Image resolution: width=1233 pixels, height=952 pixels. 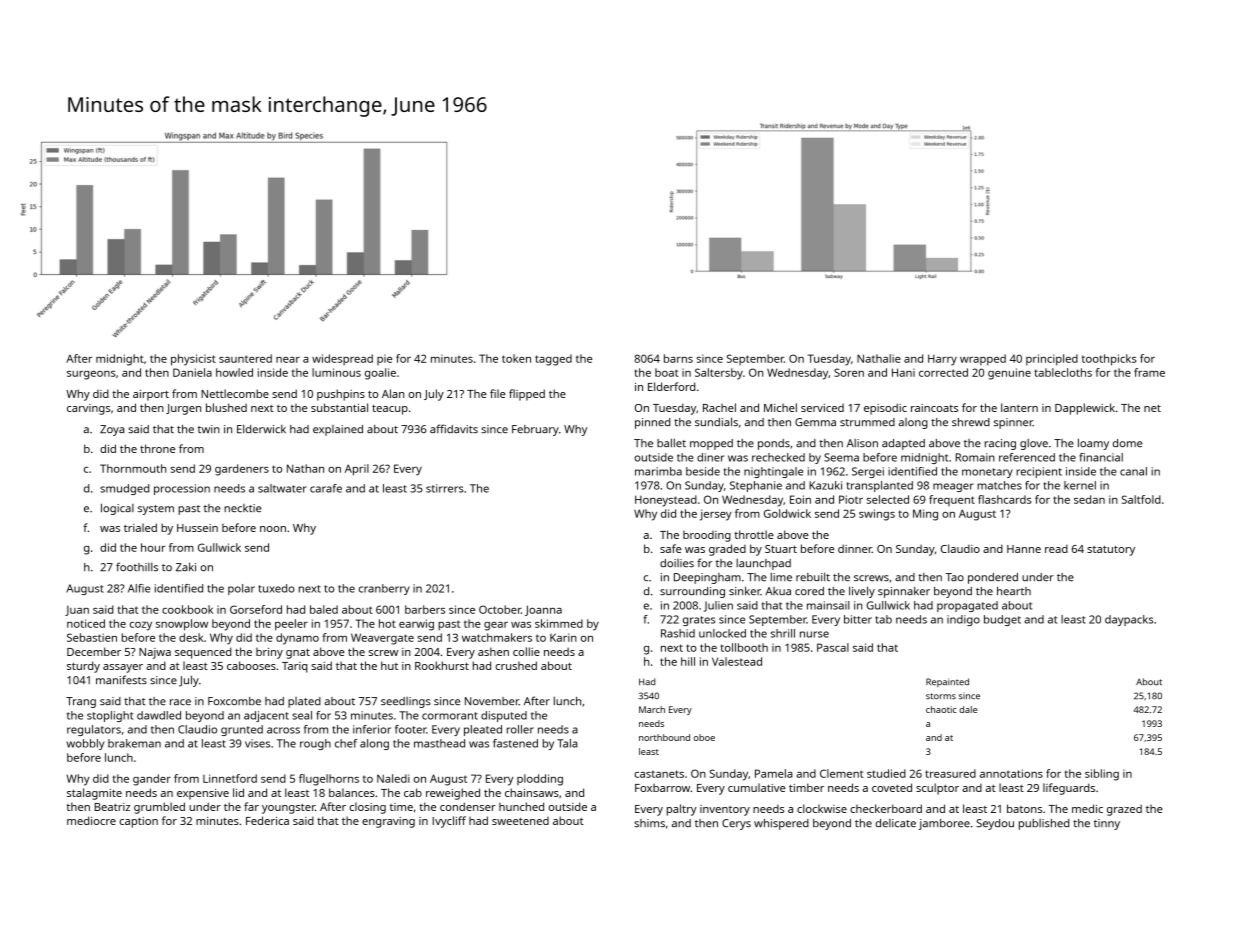 What do you see at coordinates (1111, 550) in the image?
I see `statutory` at bounding box center [1111, 550].
